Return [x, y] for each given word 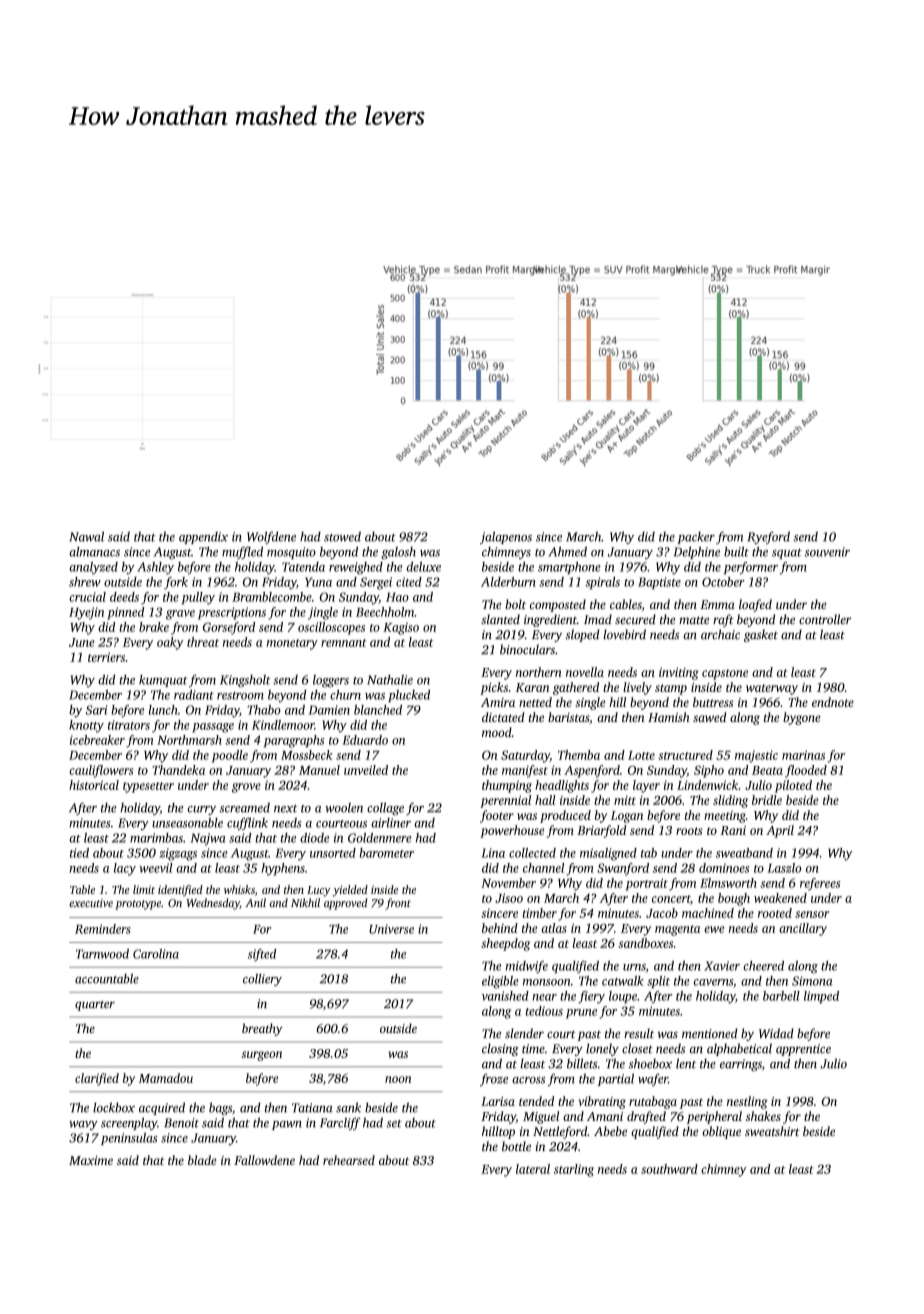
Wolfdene [271, 537]
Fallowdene [264, 1160]
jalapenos [506, 537]
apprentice [803, 1050]
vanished [505, 996]
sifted [262, 955]
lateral [533, 1169]
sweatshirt [772, 1131]
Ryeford [768, 537]
